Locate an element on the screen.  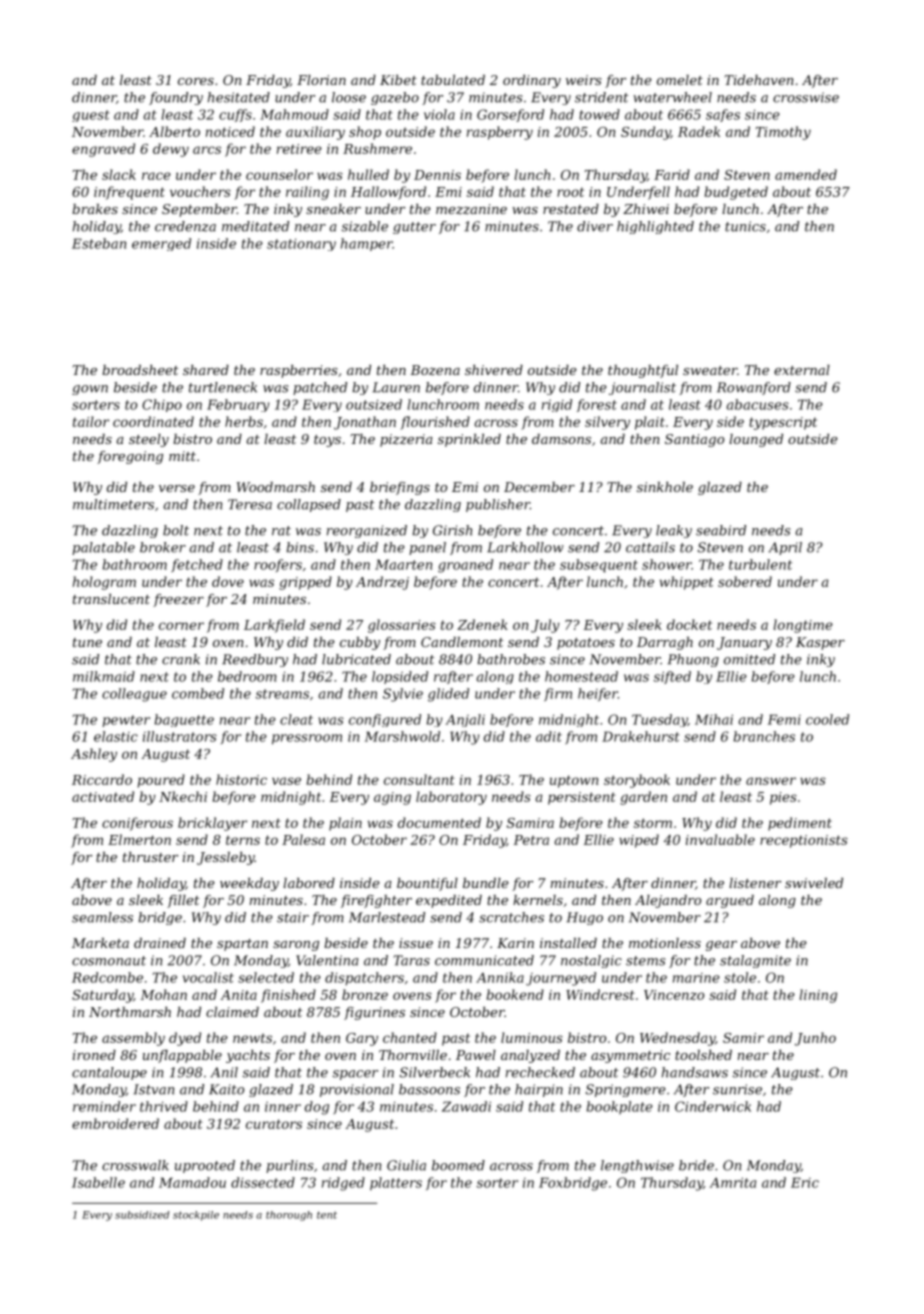
Isabelle is located at coordinates (98, 1182).
